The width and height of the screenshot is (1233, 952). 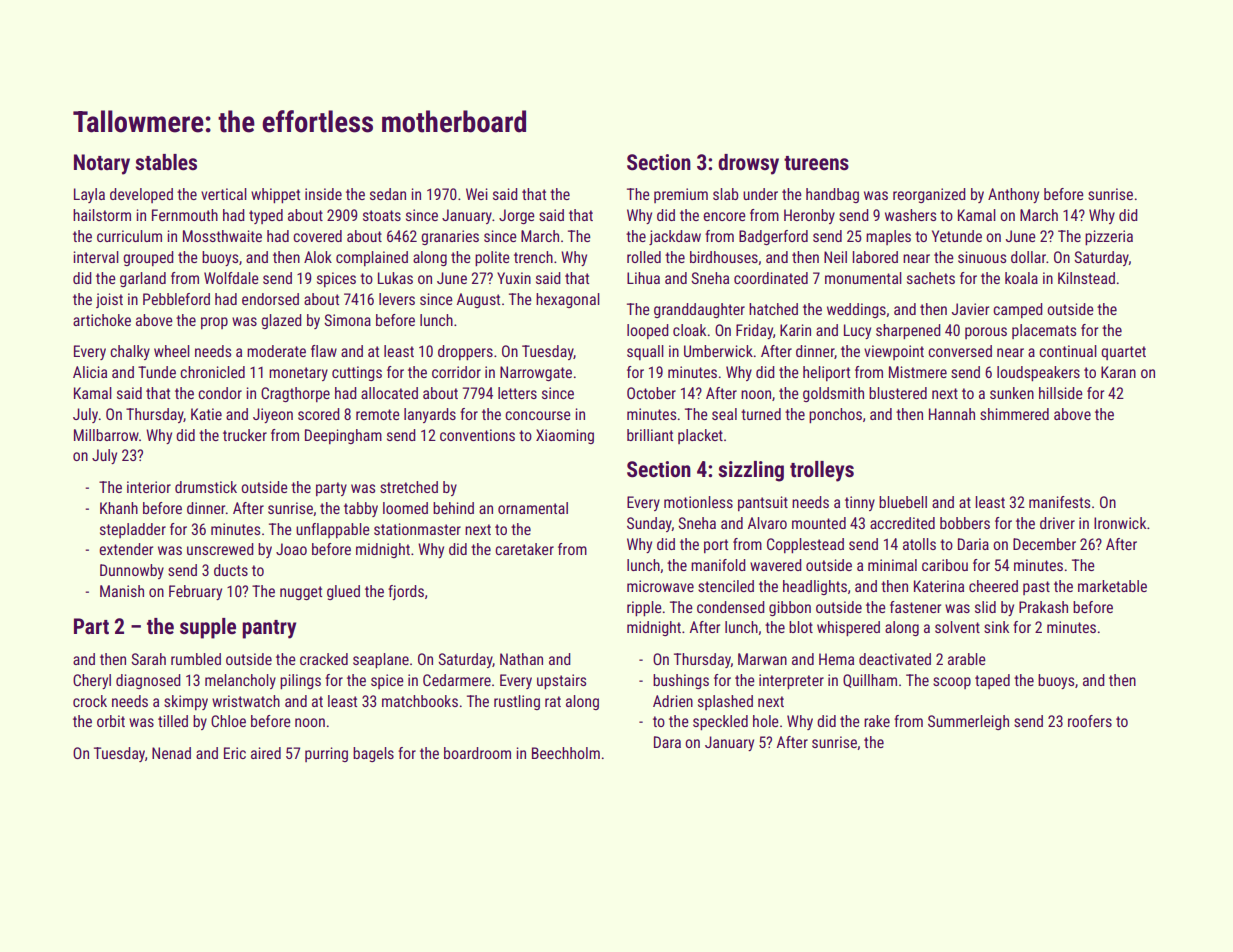 What do you see at coordinates (347, 320) in the screenshot?
I see `Simona` at bounding box center [347, 320].
